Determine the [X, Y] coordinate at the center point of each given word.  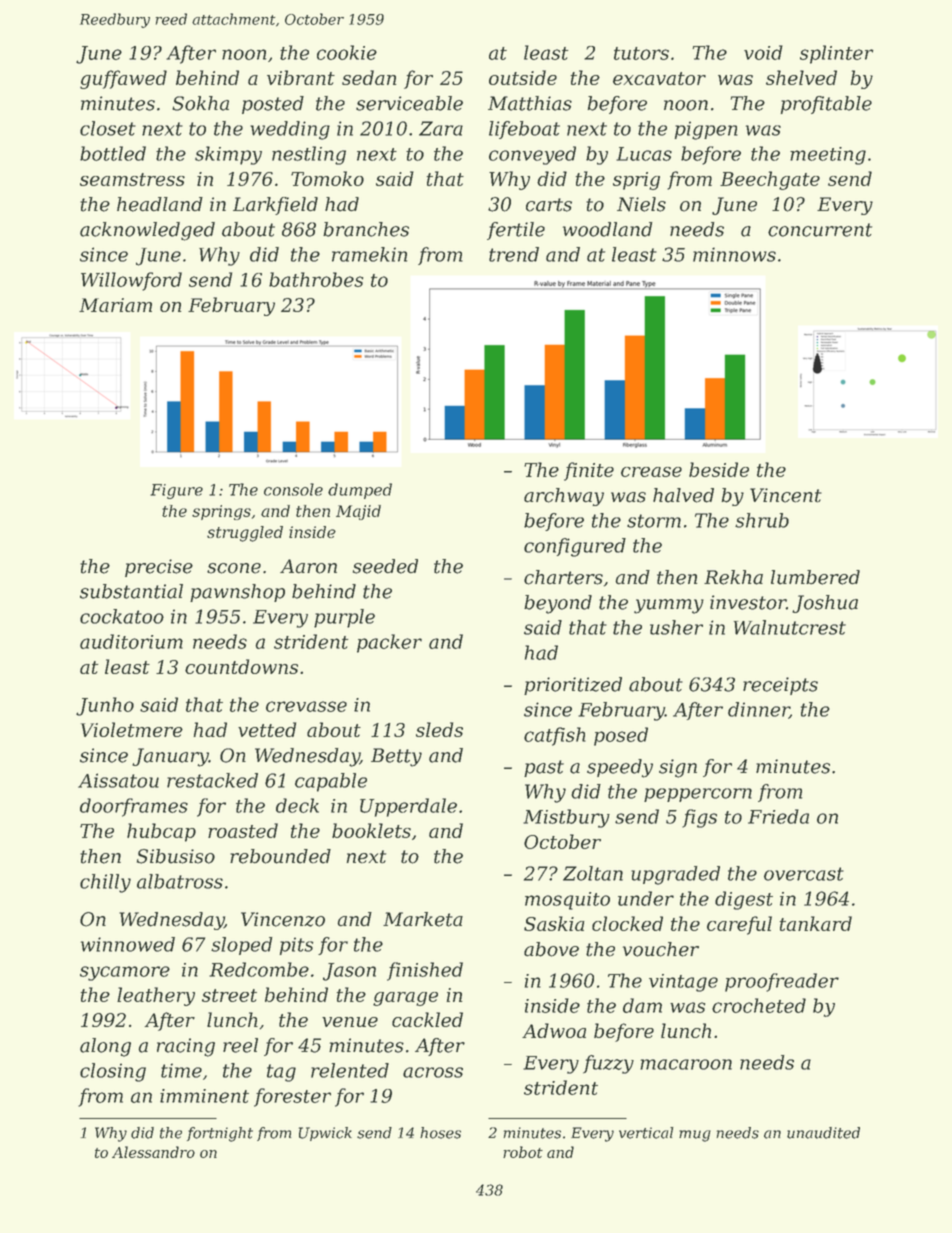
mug [695, 1136]
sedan [369, 77]
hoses [440, 1133]
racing [186, 1047]
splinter [836, 54]
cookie [347, 52]
